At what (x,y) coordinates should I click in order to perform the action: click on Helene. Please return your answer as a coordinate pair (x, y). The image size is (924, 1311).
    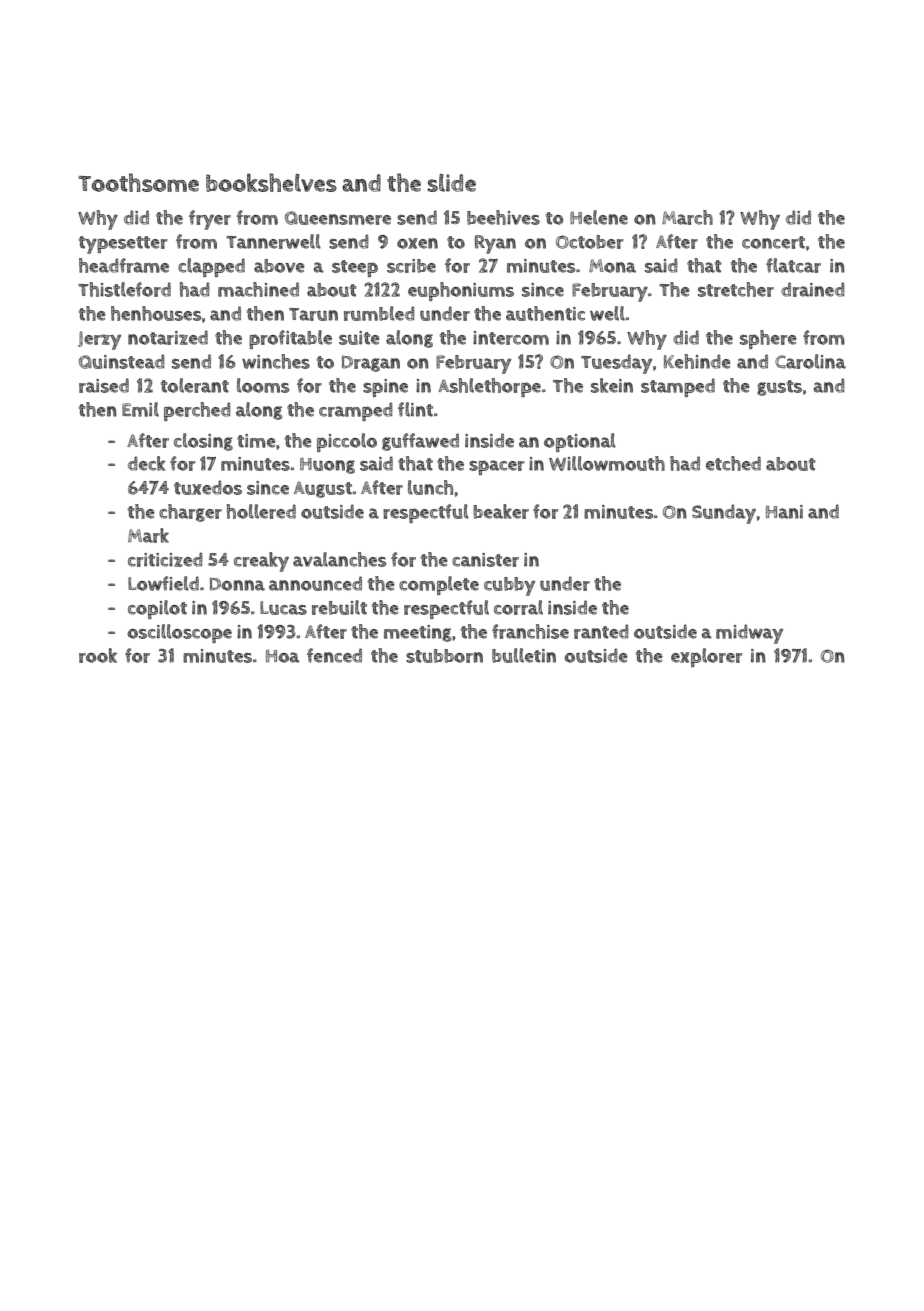
    Looking at the image, I should click on (599, 217).
